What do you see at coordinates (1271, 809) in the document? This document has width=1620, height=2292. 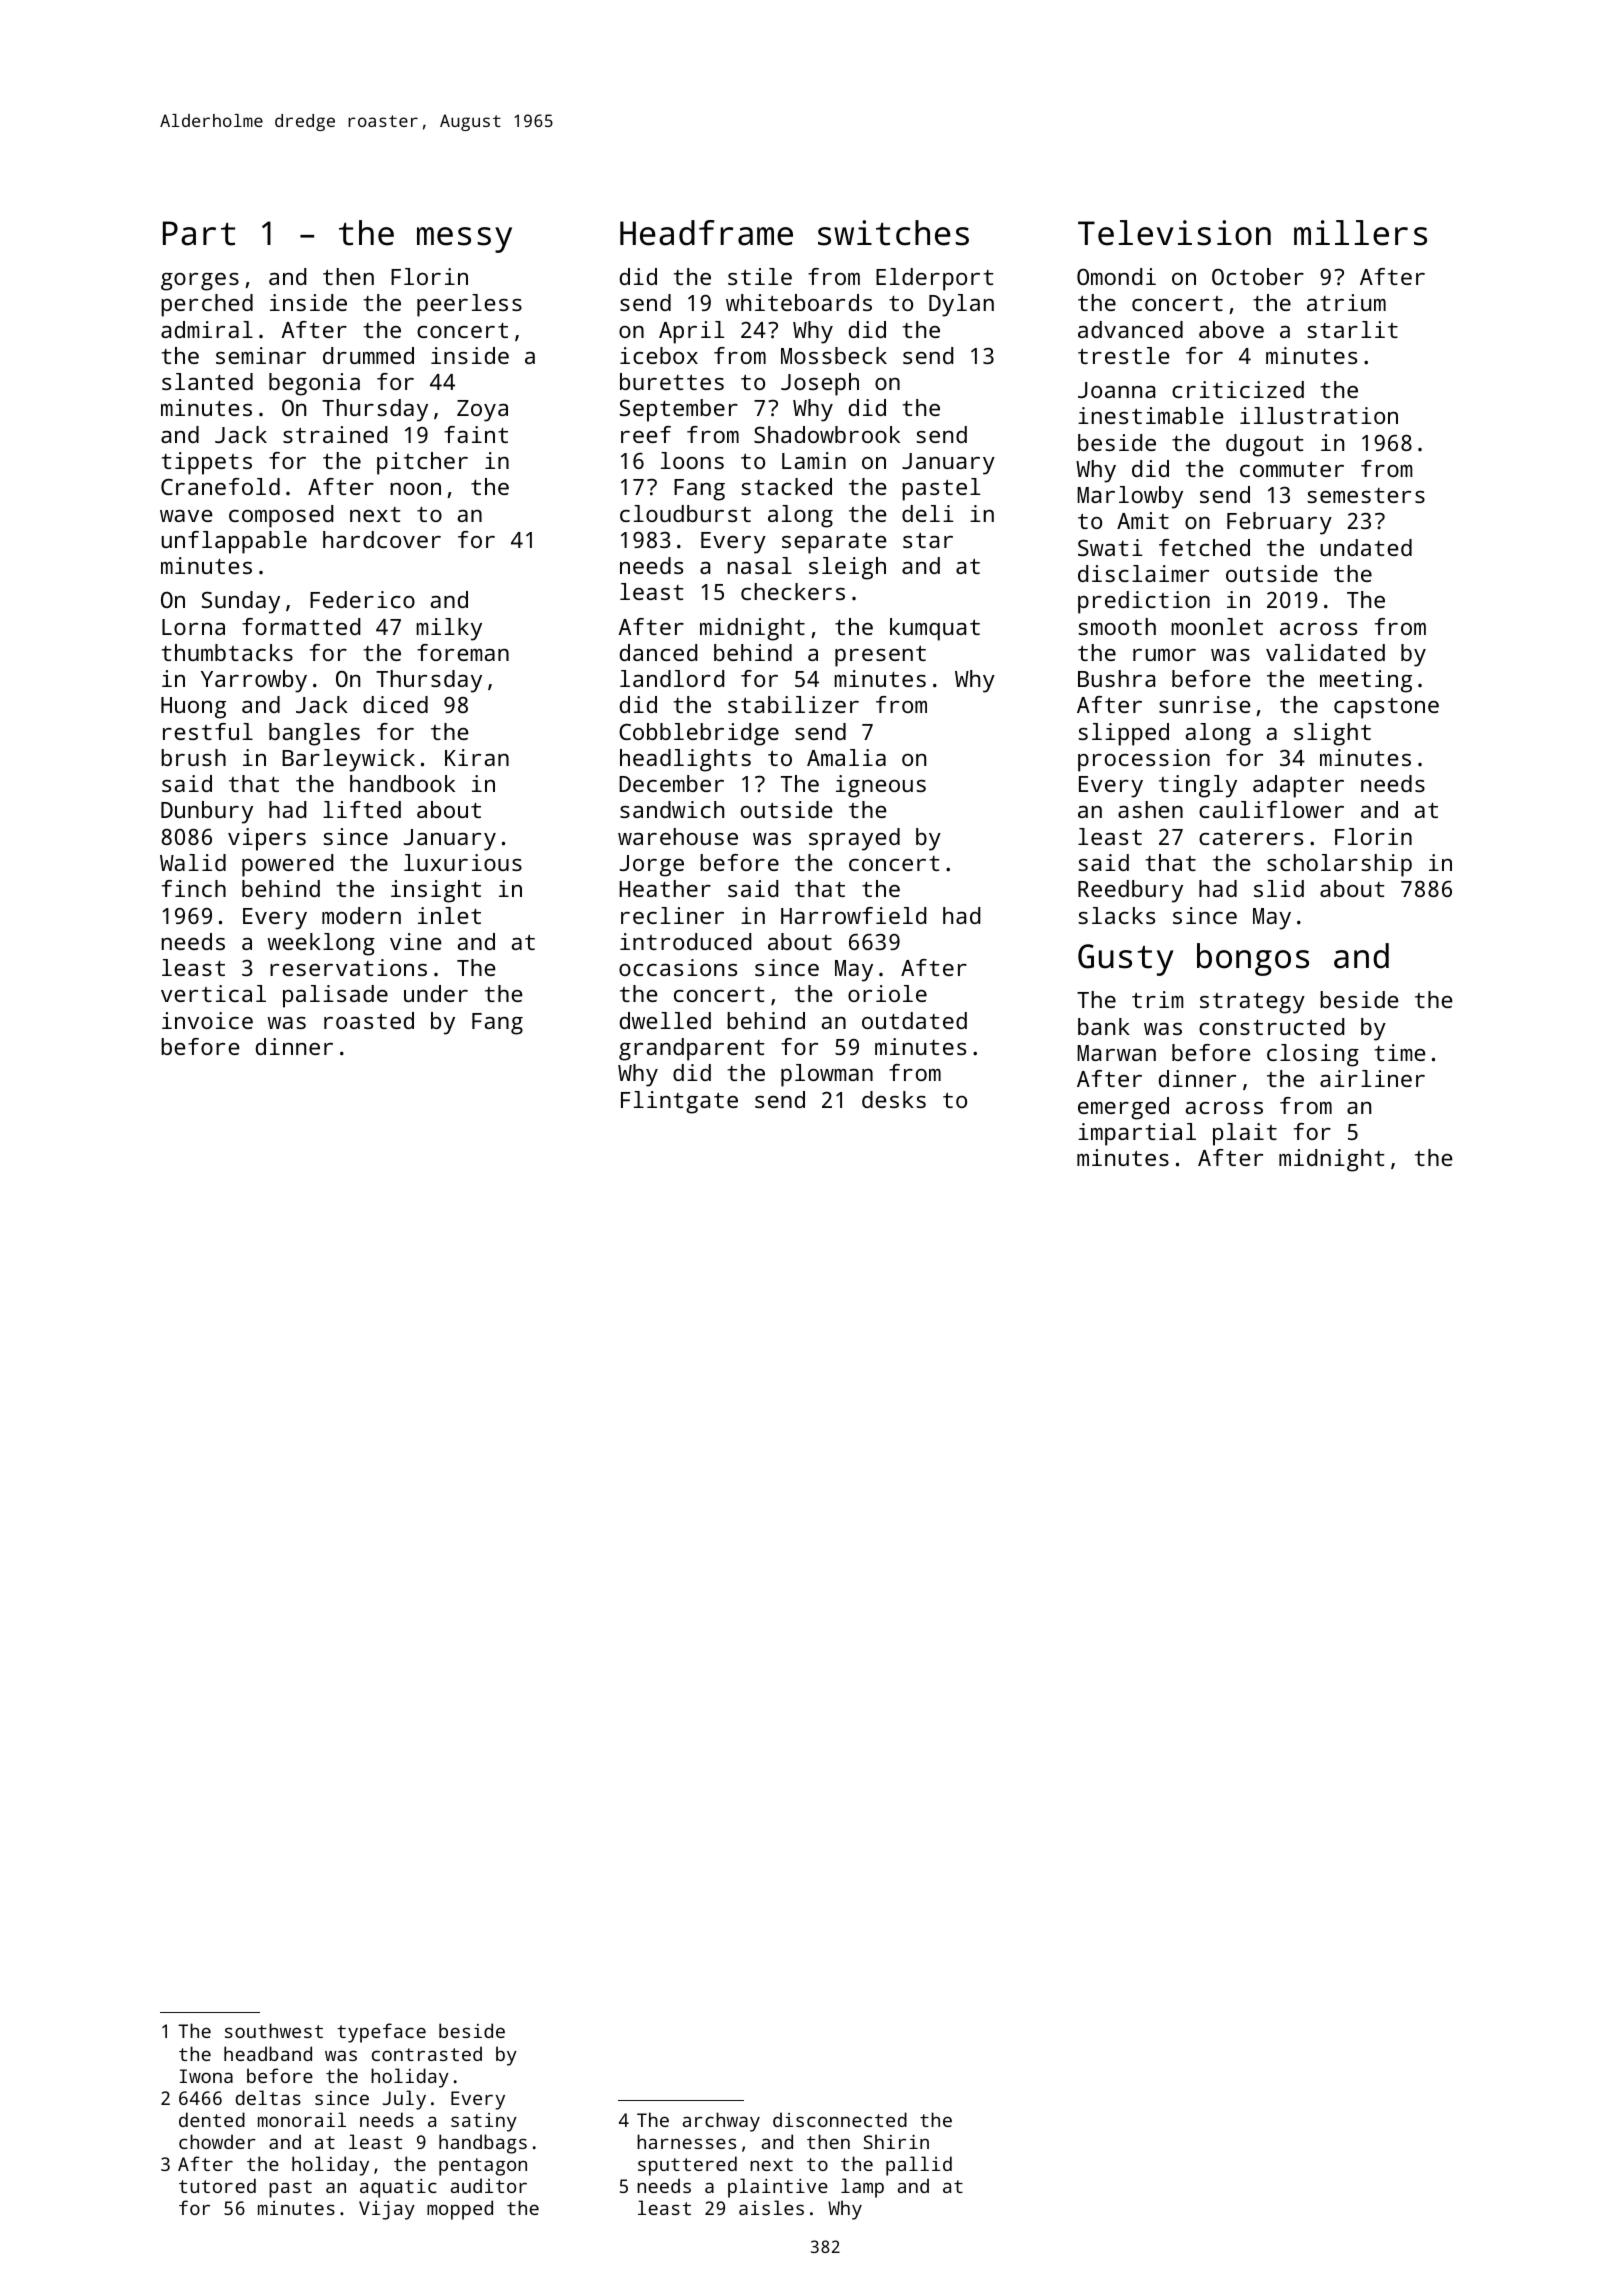 I see `cauliflower` at bounding box center [1271, 809].
